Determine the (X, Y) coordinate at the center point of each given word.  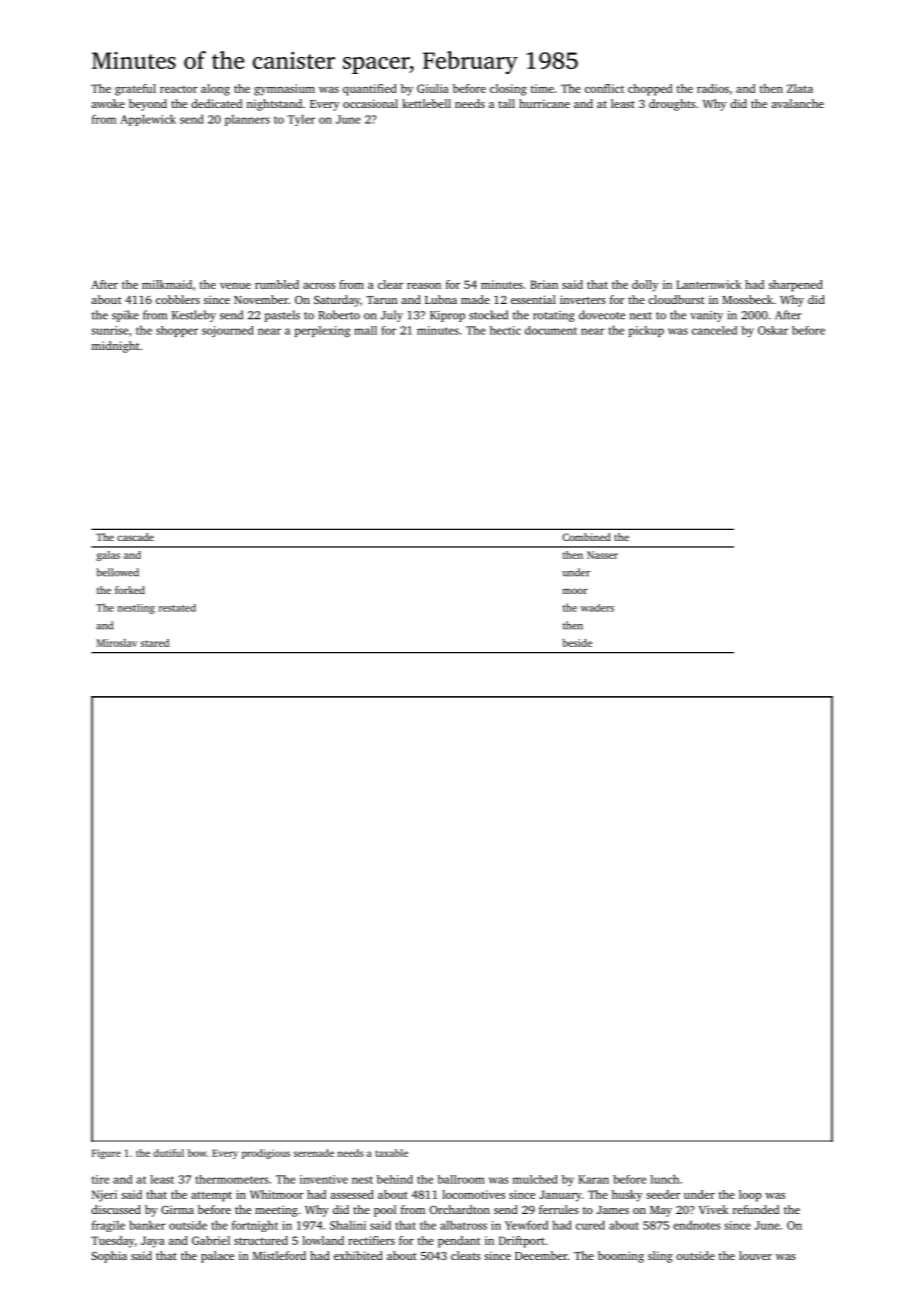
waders (597, 608)
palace (217, 1257)
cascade (135, 537)
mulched (535, 1179)
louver (755, 1255)
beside (577, 643)
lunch (664, 1179)
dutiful (168, 1153)
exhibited (358, 1255)
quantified (370, 90)
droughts (672, 105)
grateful (135, 90)
